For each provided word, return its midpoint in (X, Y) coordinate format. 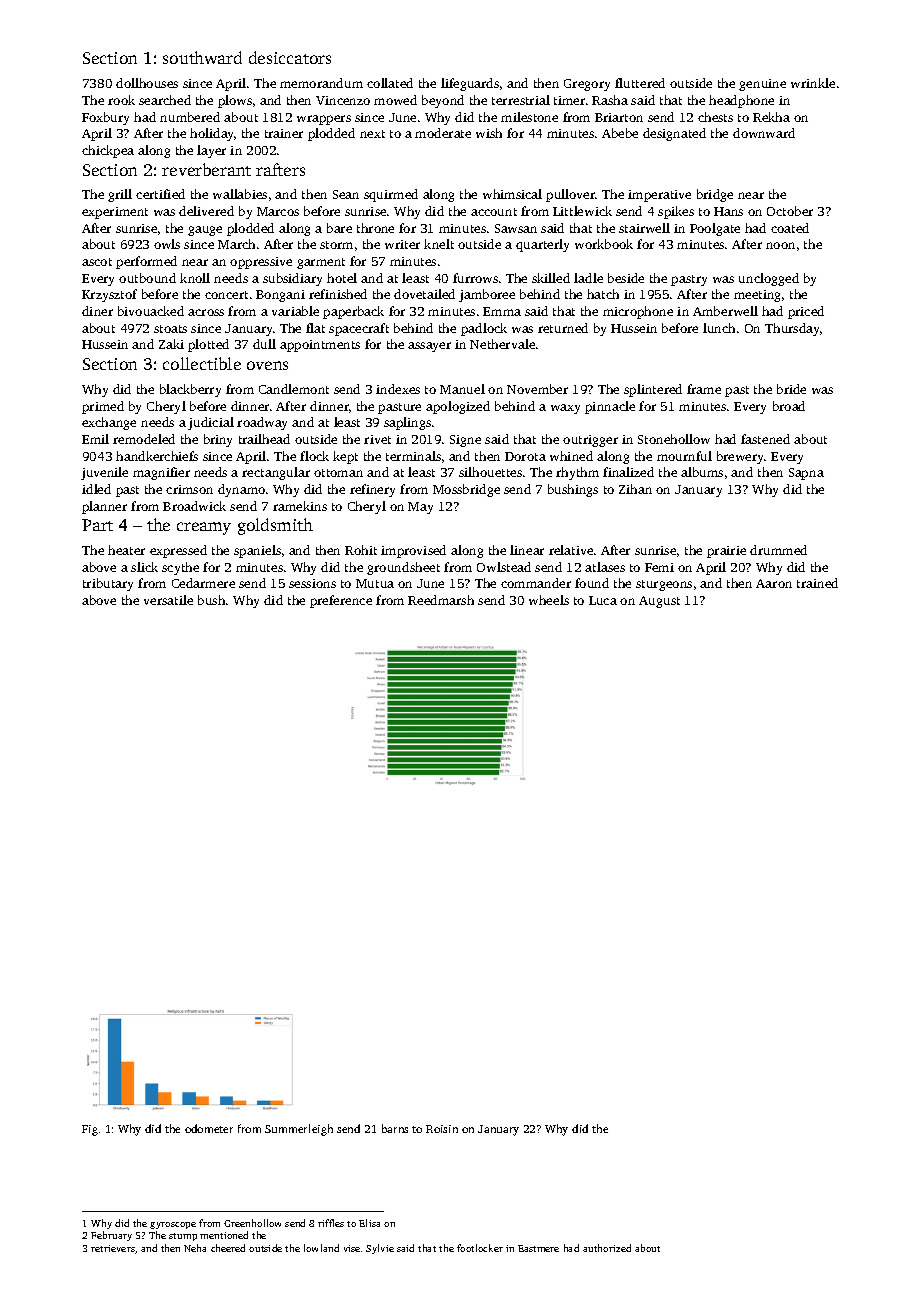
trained (817, 583)
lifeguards (470, 84)
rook (121, 100)
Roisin (442, 1129)
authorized (607, 1248)
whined (571, 456)
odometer (209, 1128)
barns (395, 1128)
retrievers (113, 1248)
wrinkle (813, 83)
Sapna (806, 474)
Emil (95, 439)
